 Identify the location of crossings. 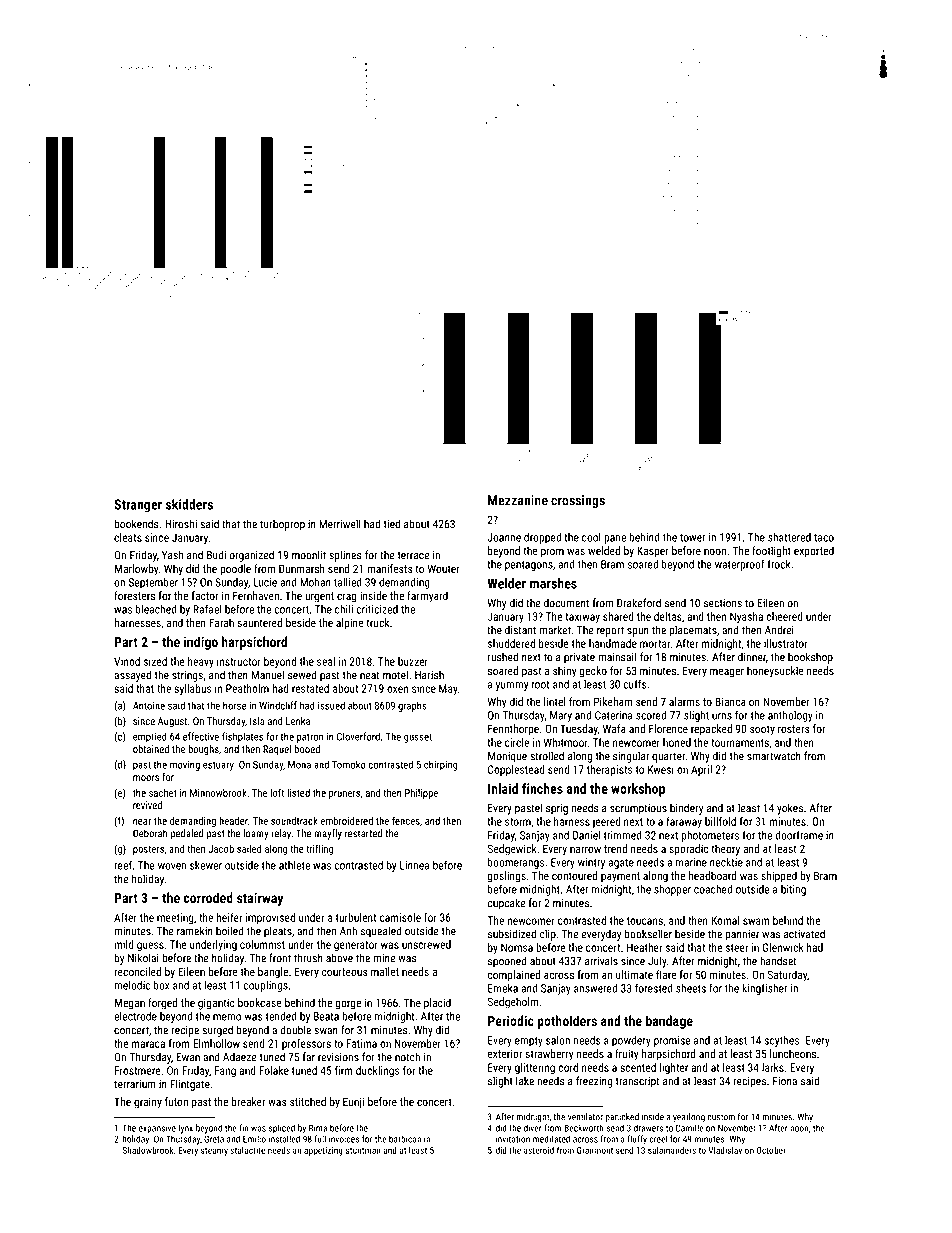
(578, 501).
